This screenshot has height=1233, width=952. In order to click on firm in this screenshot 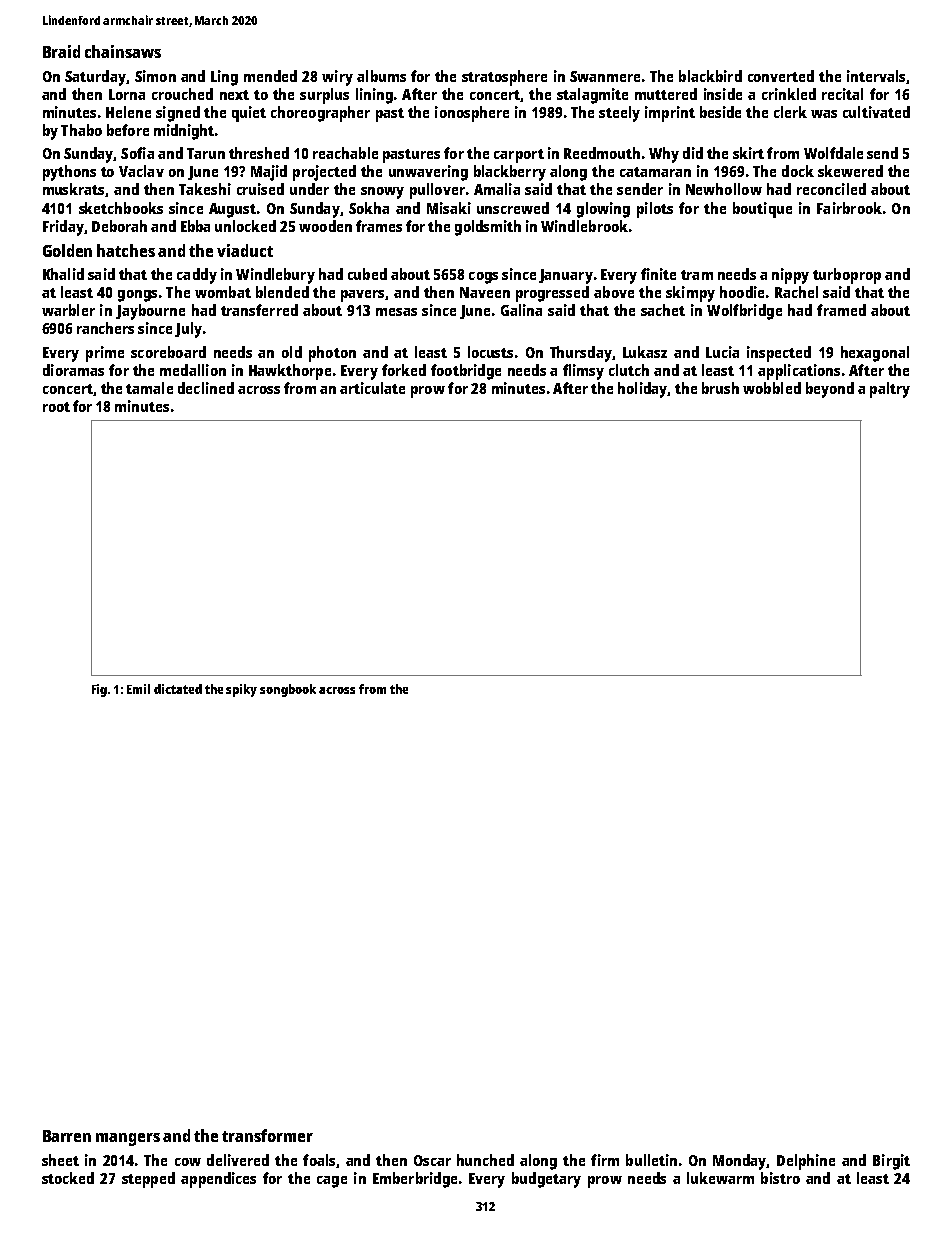, I will do `click(605, 1160)`.
